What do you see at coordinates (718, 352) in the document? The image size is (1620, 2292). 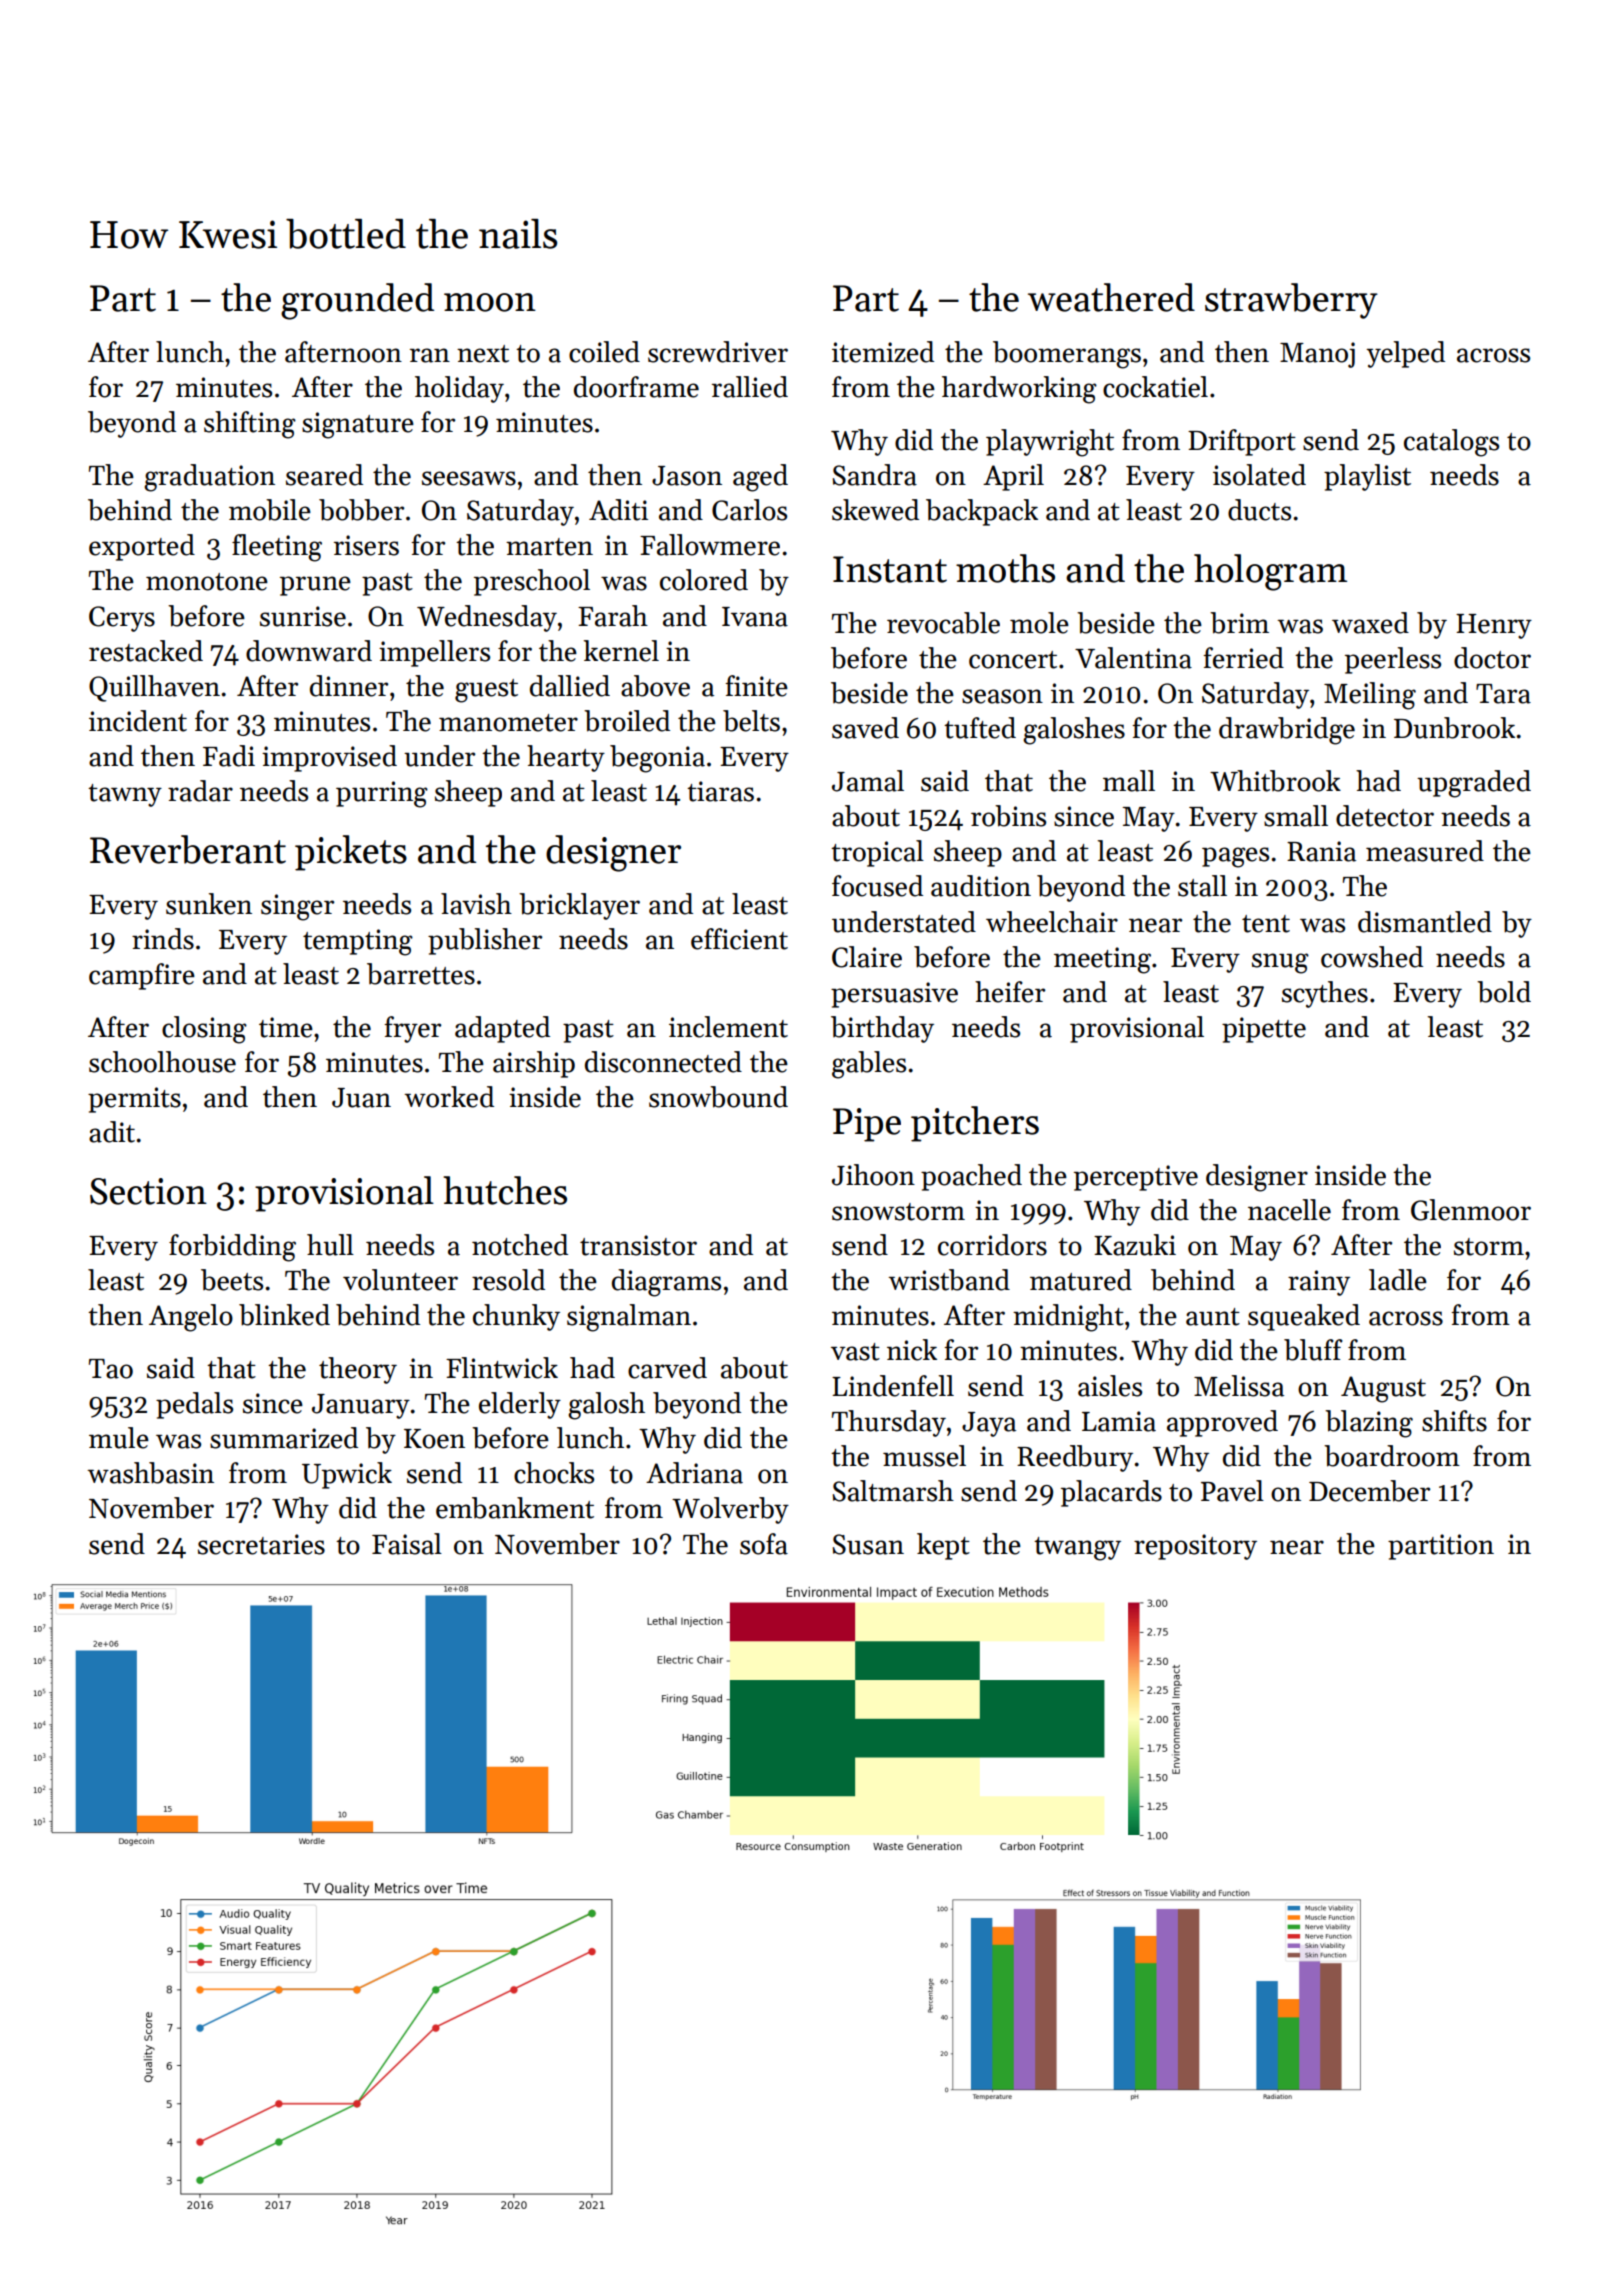 I see `screwdriver` at bounding box center [718, 352].
